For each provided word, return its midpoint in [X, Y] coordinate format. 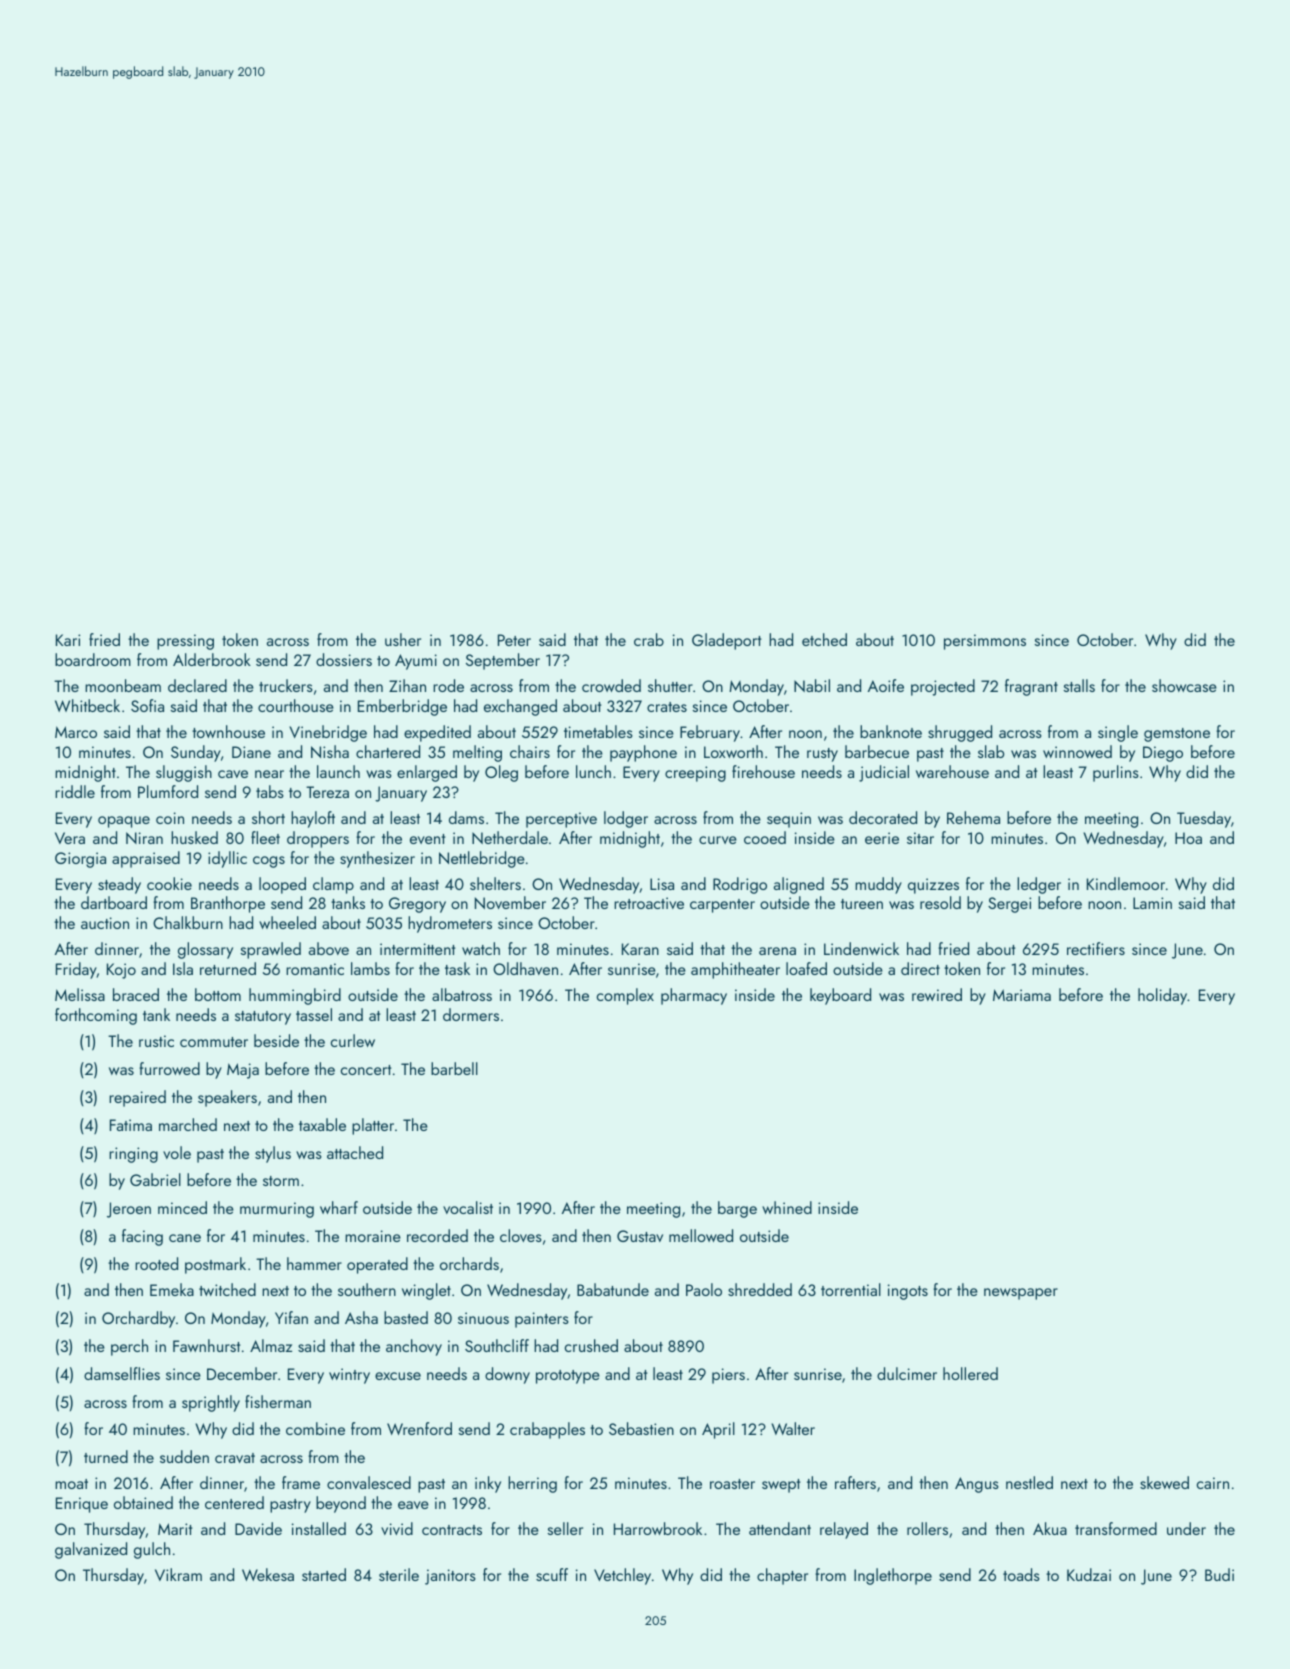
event [428, 839]
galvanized [91, 1550]
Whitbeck [87, 705]
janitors [450, 1577]
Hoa [1188, 838]
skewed [1164, 1482]
